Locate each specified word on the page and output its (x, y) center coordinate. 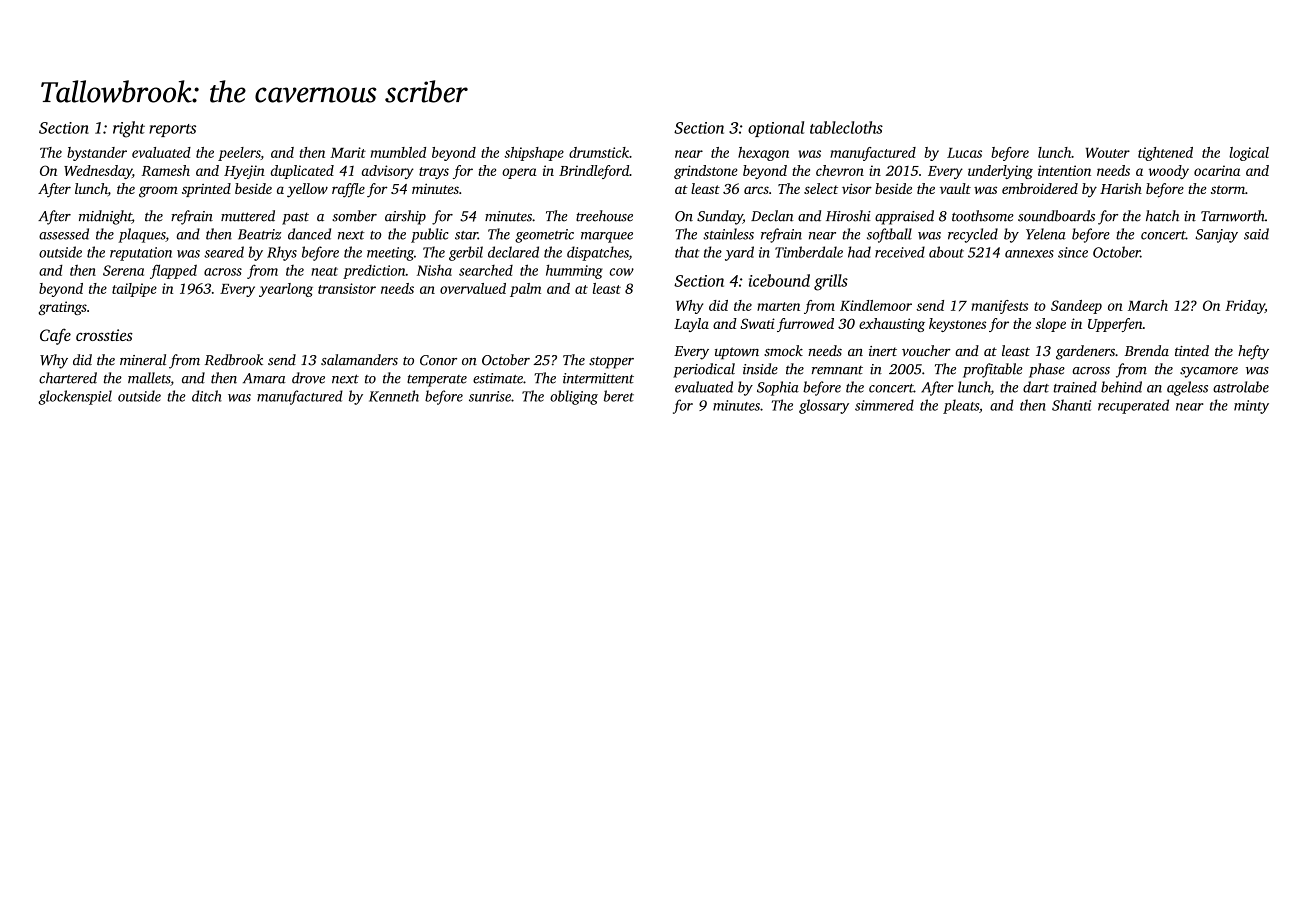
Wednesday (98, 172)
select (821, 188)
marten (778, 306)
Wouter (1108, 153)
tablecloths (846, 127)
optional (776, 129)
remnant (837, 370)
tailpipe (134, 290)
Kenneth (394, 396)
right (129, 129)
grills (831, 282)
